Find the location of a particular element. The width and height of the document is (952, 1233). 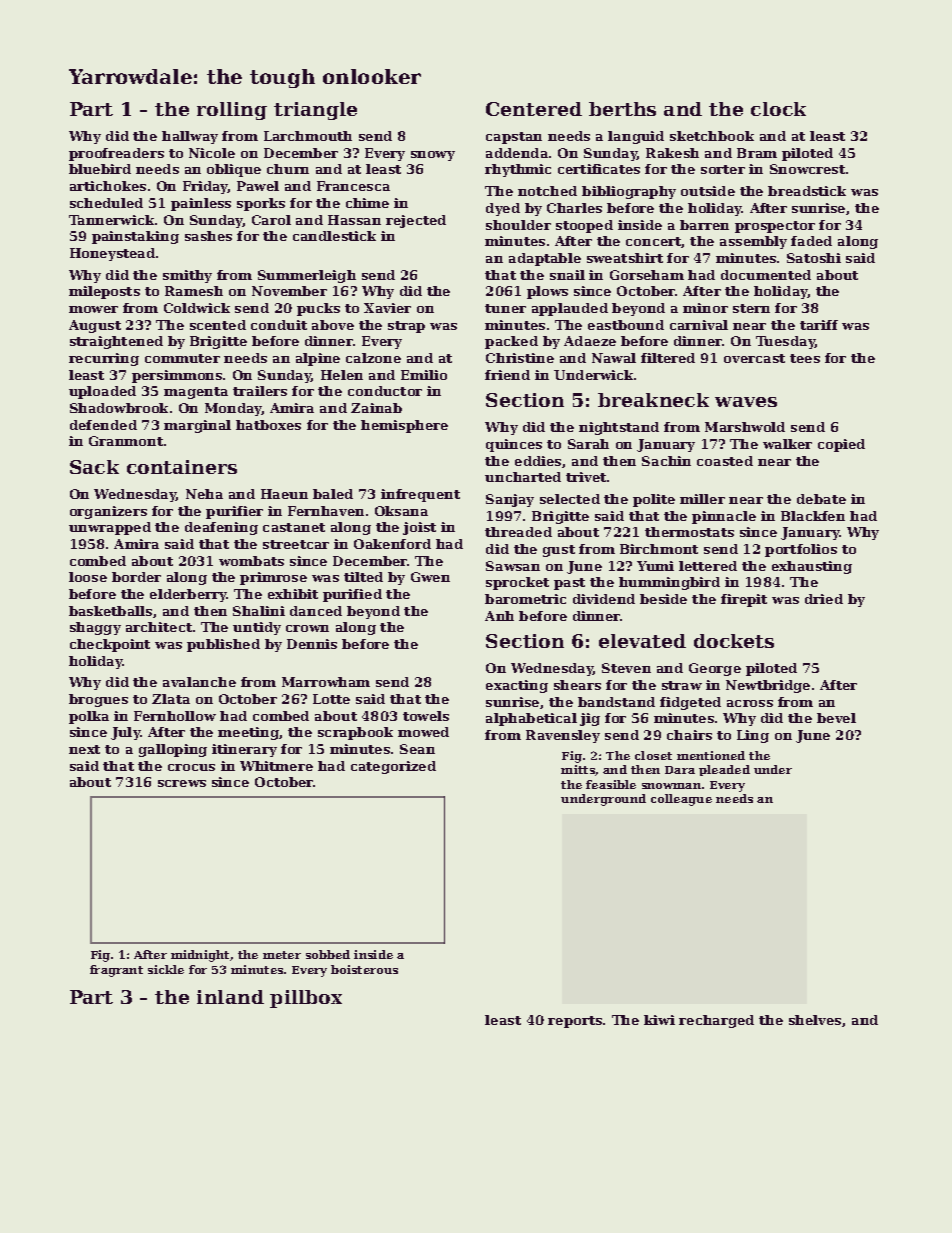

border is located at coordinates (136, 577).
